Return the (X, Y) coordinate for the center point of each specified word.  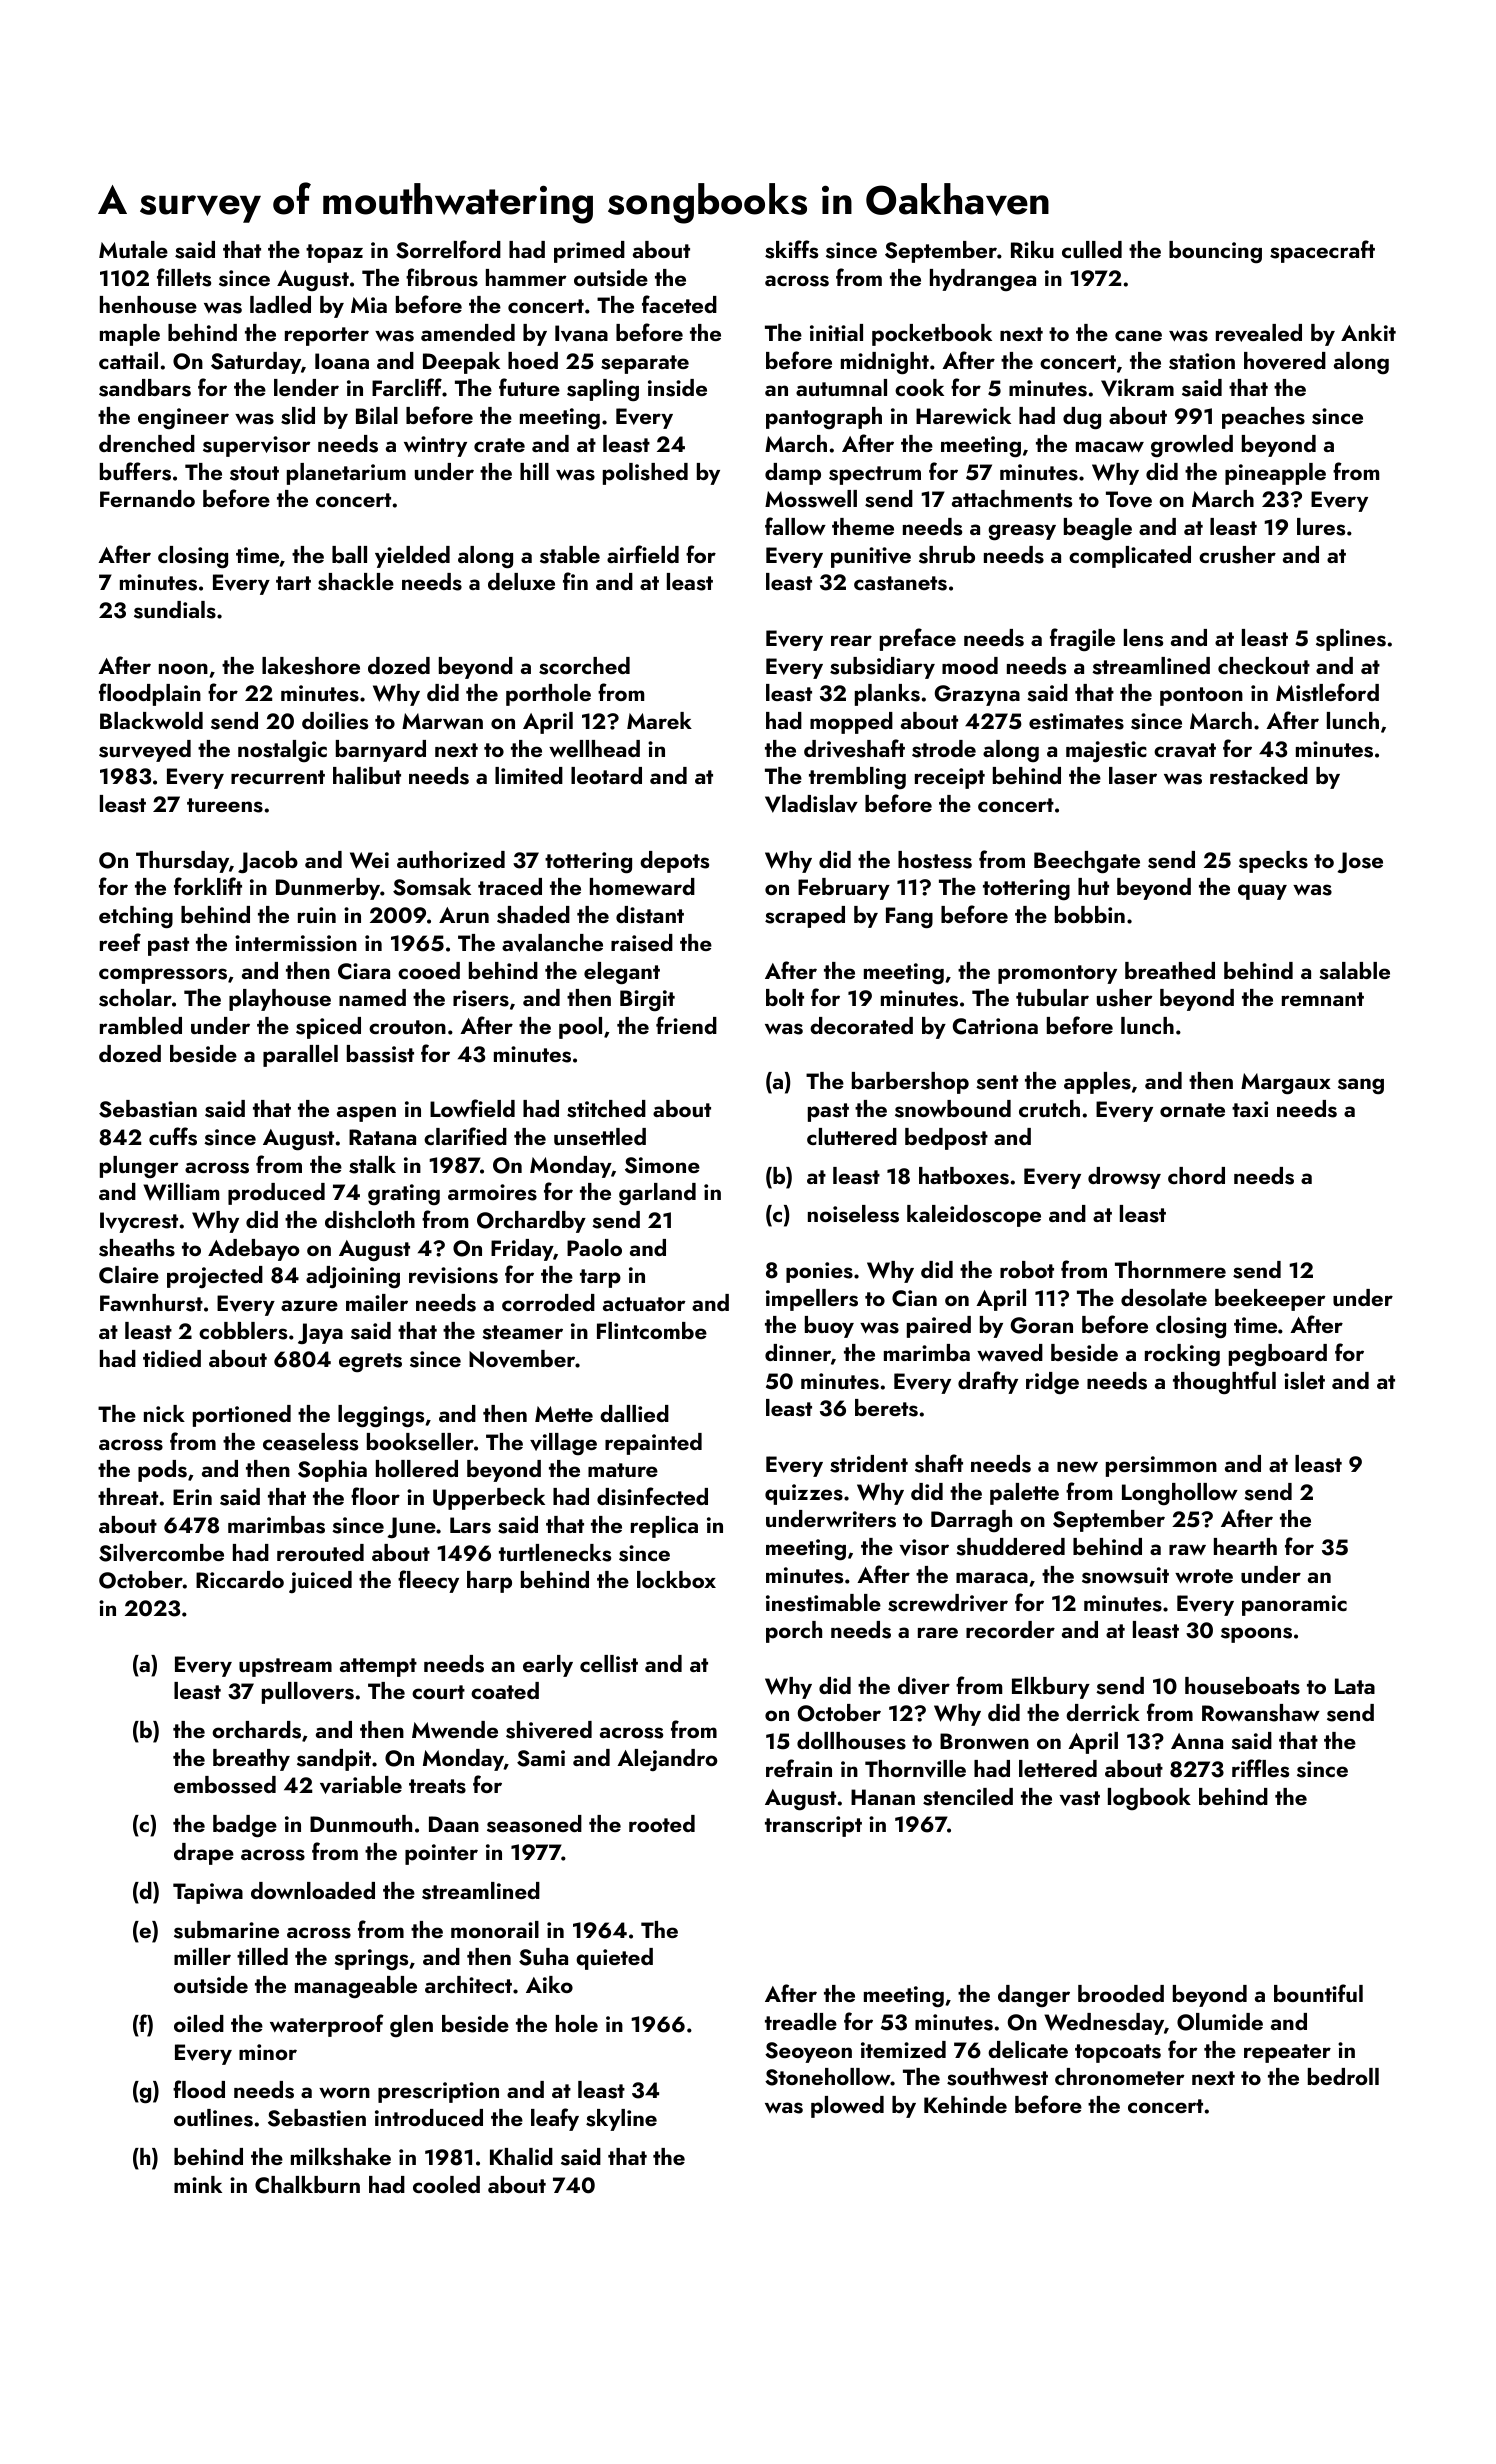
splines (1351, 640)
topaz (334, 253)
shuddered (1010, 1547)
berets (886, 1408)
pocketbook (932, 335)
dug (1082, 418)
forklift (208, 886)
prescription (438, 2092)
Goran (1042, 1325)
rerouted (320, 1552)
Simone (662, 1165)
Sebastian (148, 1109)
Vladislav (811, 804)
